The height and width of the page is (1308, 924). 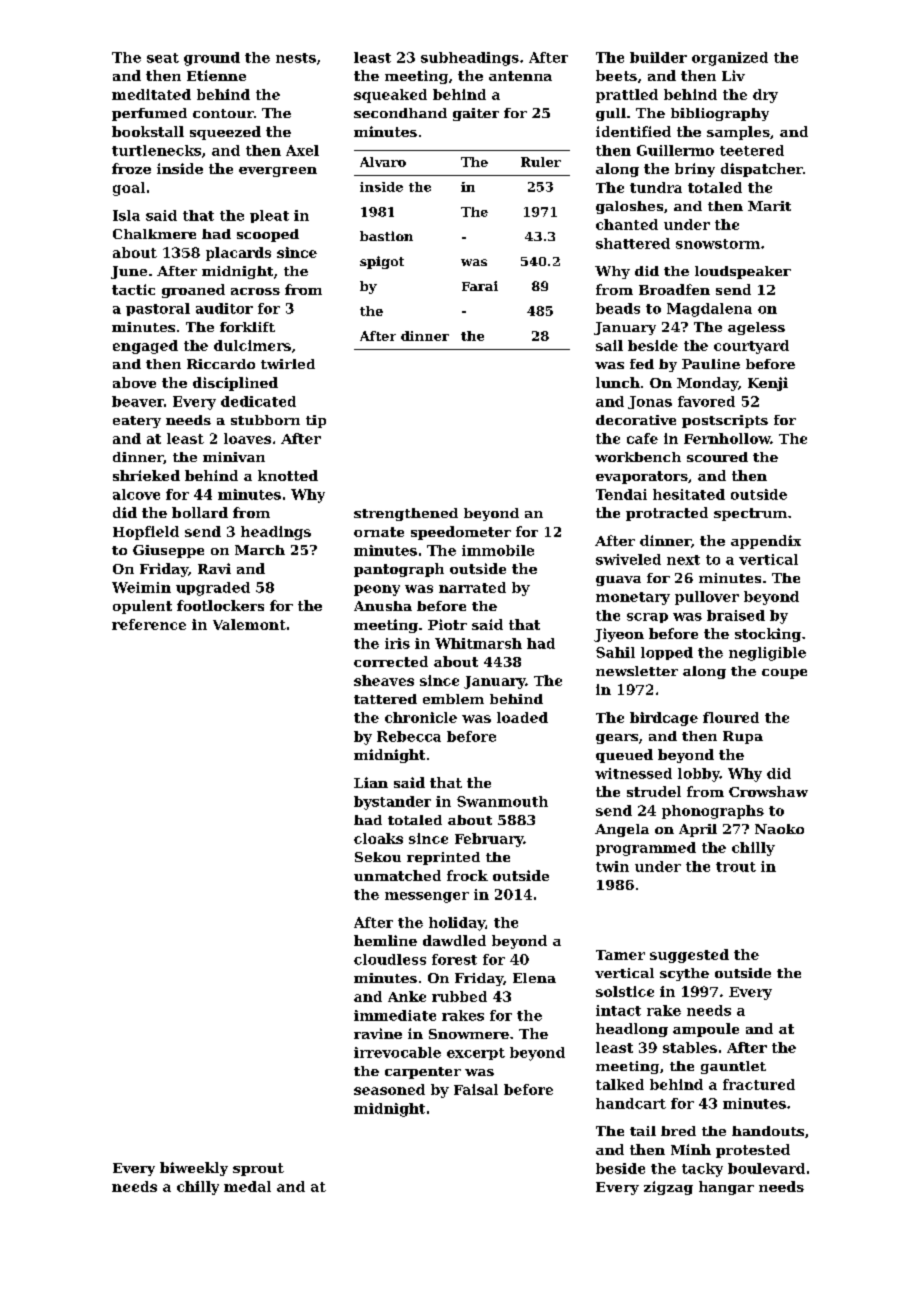 I want to click on messenger, so click(x=427, y=897).
